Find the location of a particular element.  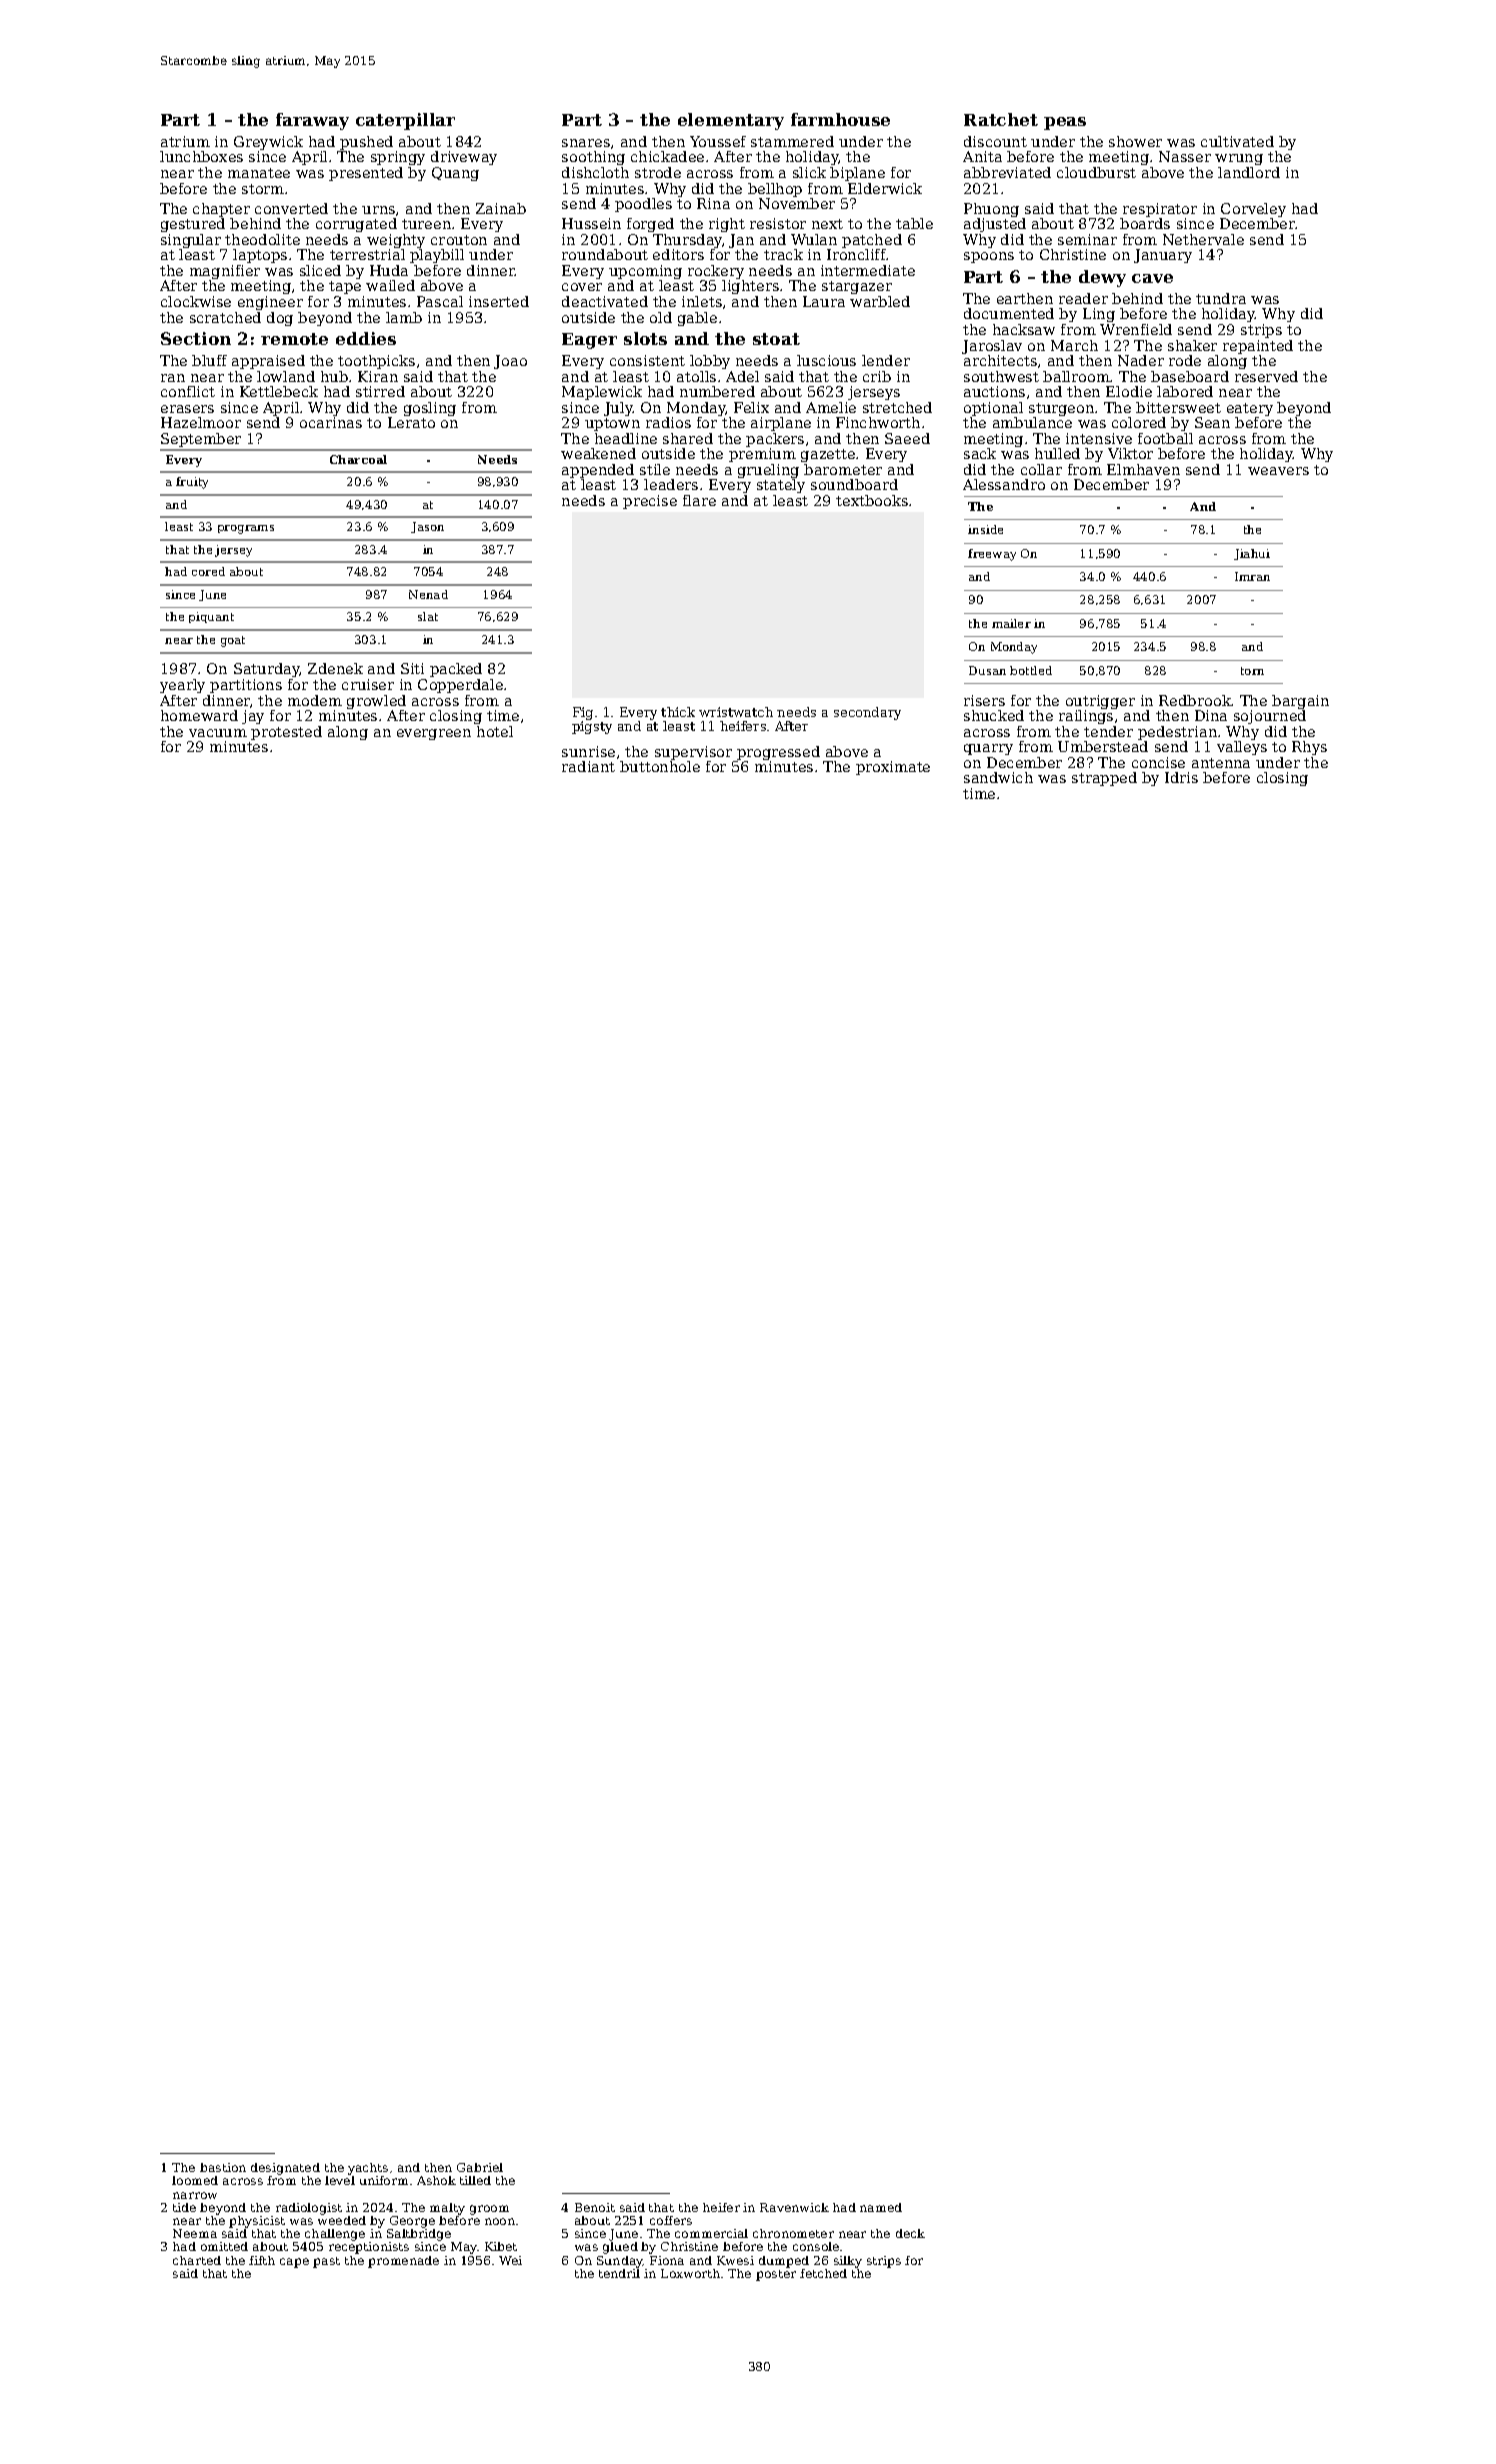

named is located at coordinates (881, 2207).
